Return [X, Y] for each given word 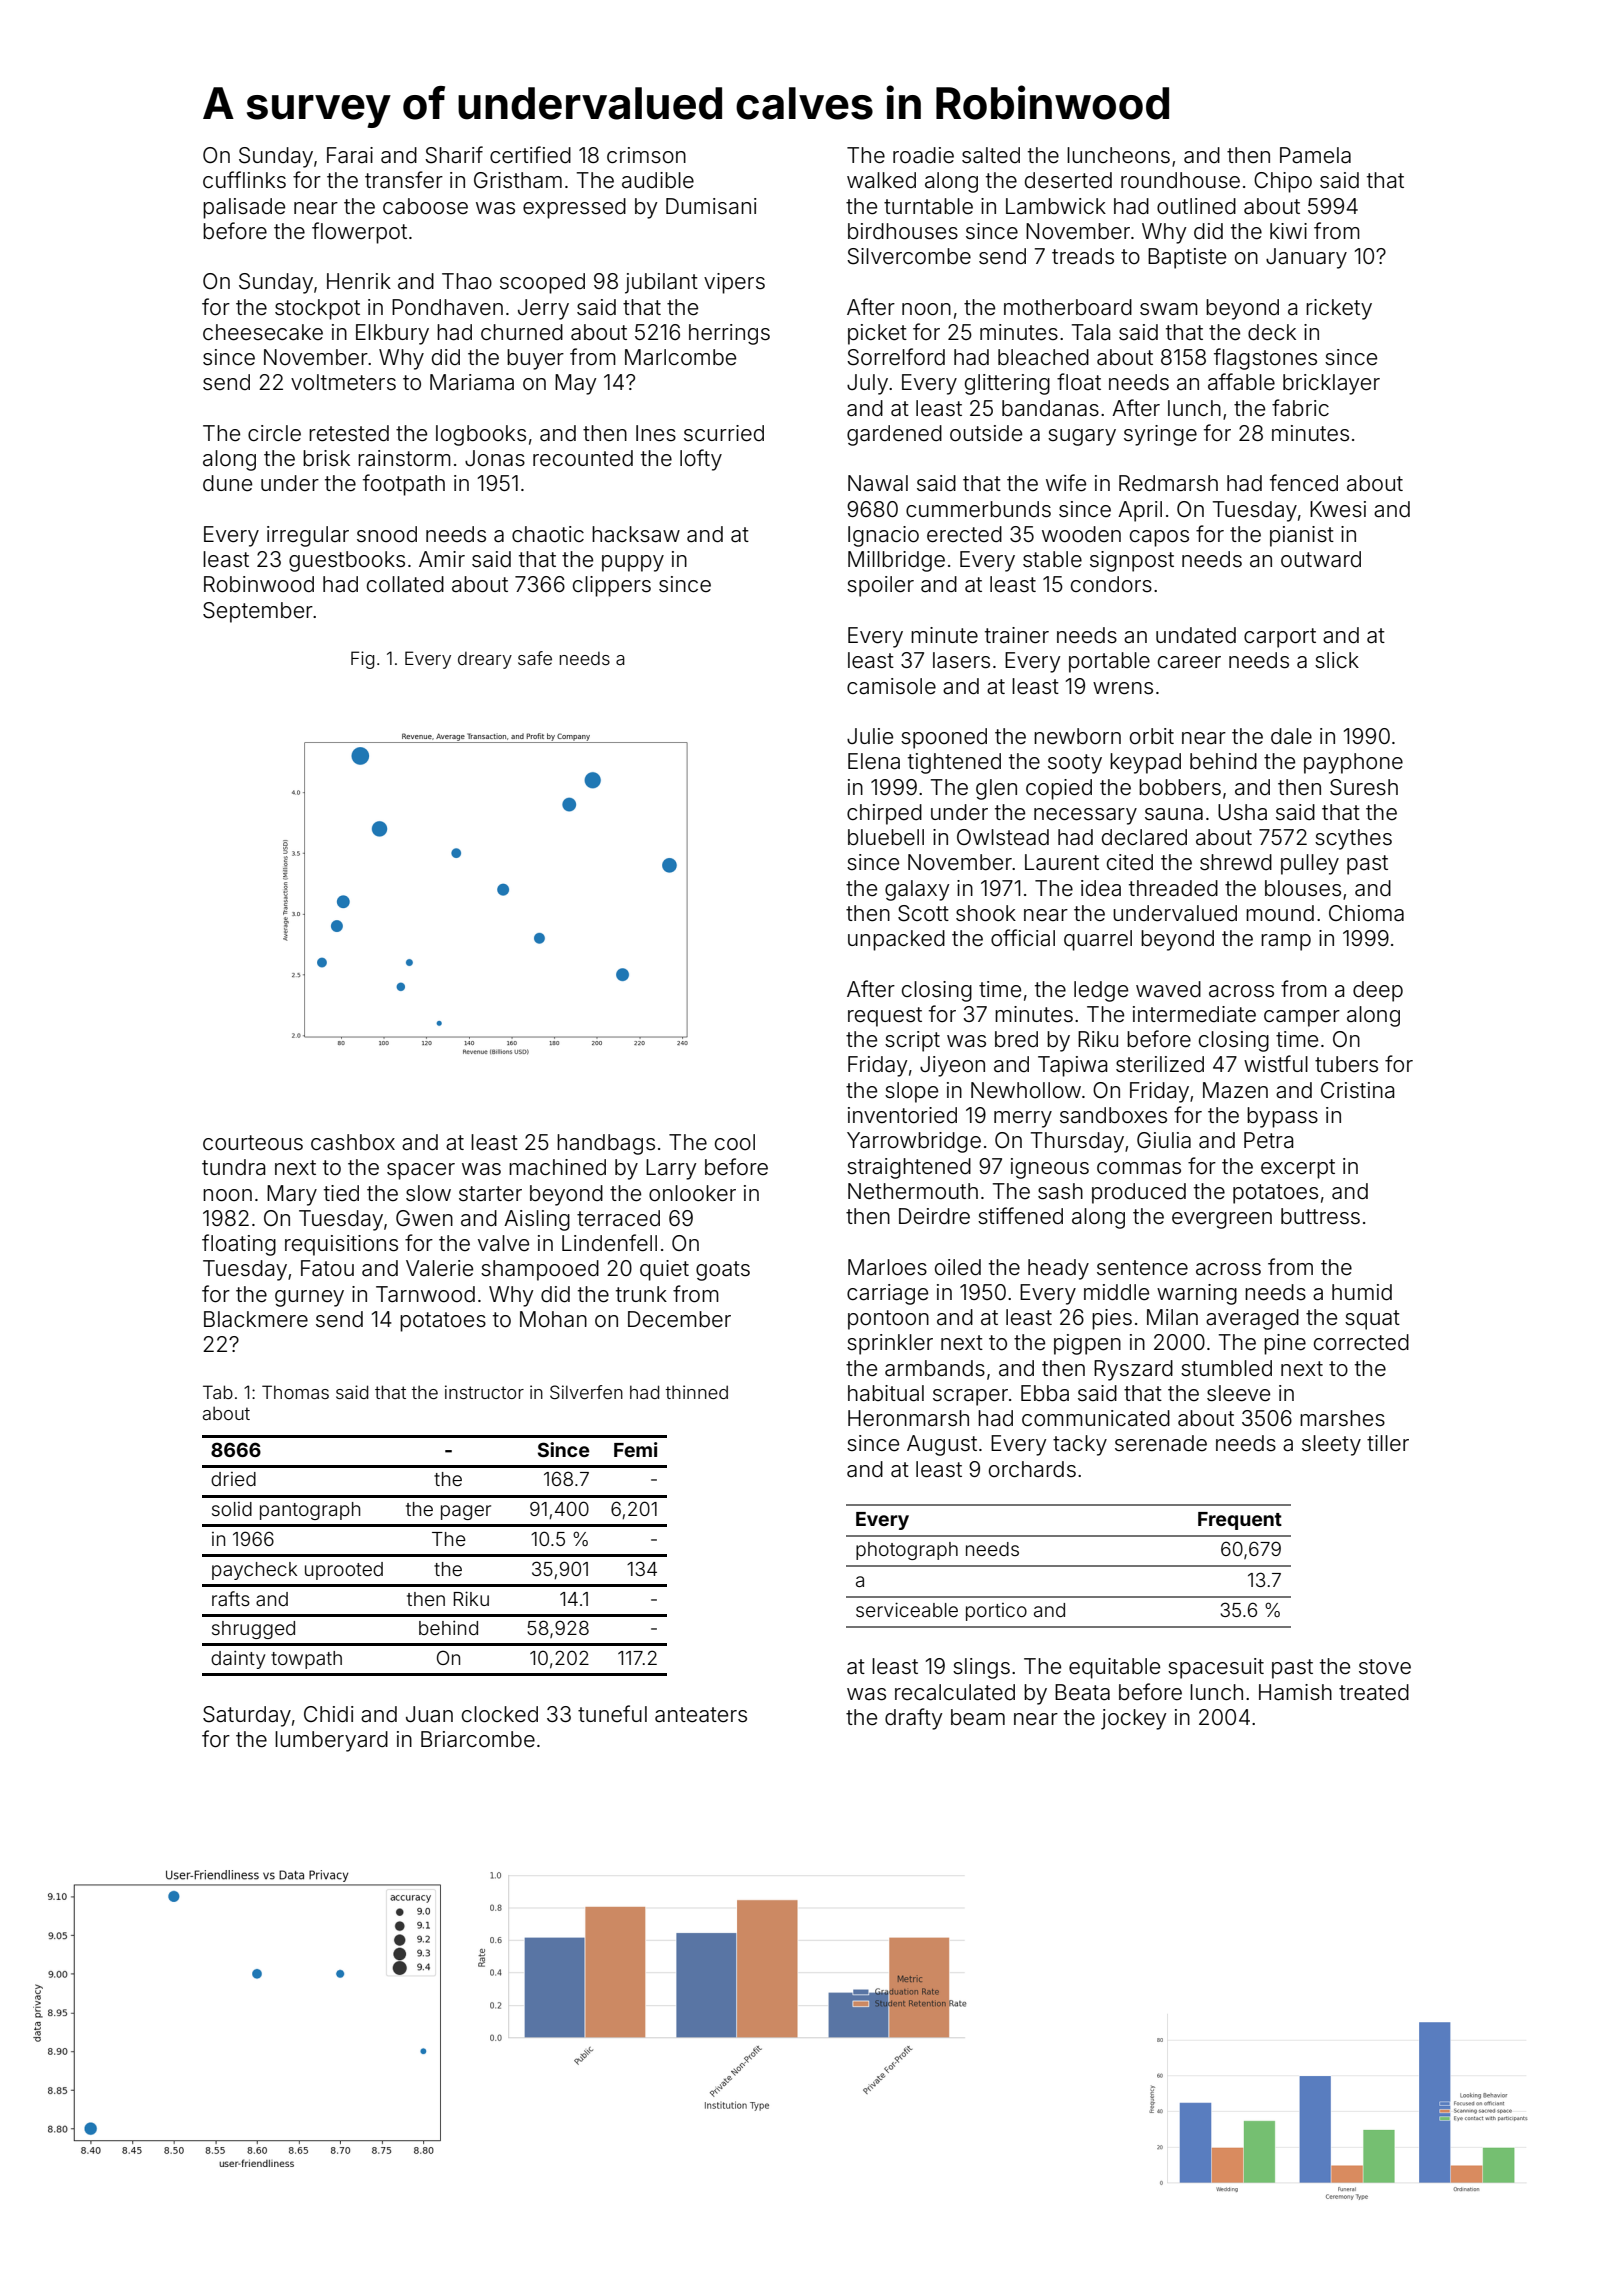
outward [1321, 559]
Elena [874, 761]
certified [530, 154]
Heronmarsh [908, 1418]
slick [1337, 660]
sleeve [1238, 1393]
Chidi [328, 1714]
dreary [485, 660]
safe [535, 658]
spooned [944, 738]
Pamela [1315, 155]
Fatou [327, 1268]
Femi [636, 1449]
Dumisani [711, 206]
